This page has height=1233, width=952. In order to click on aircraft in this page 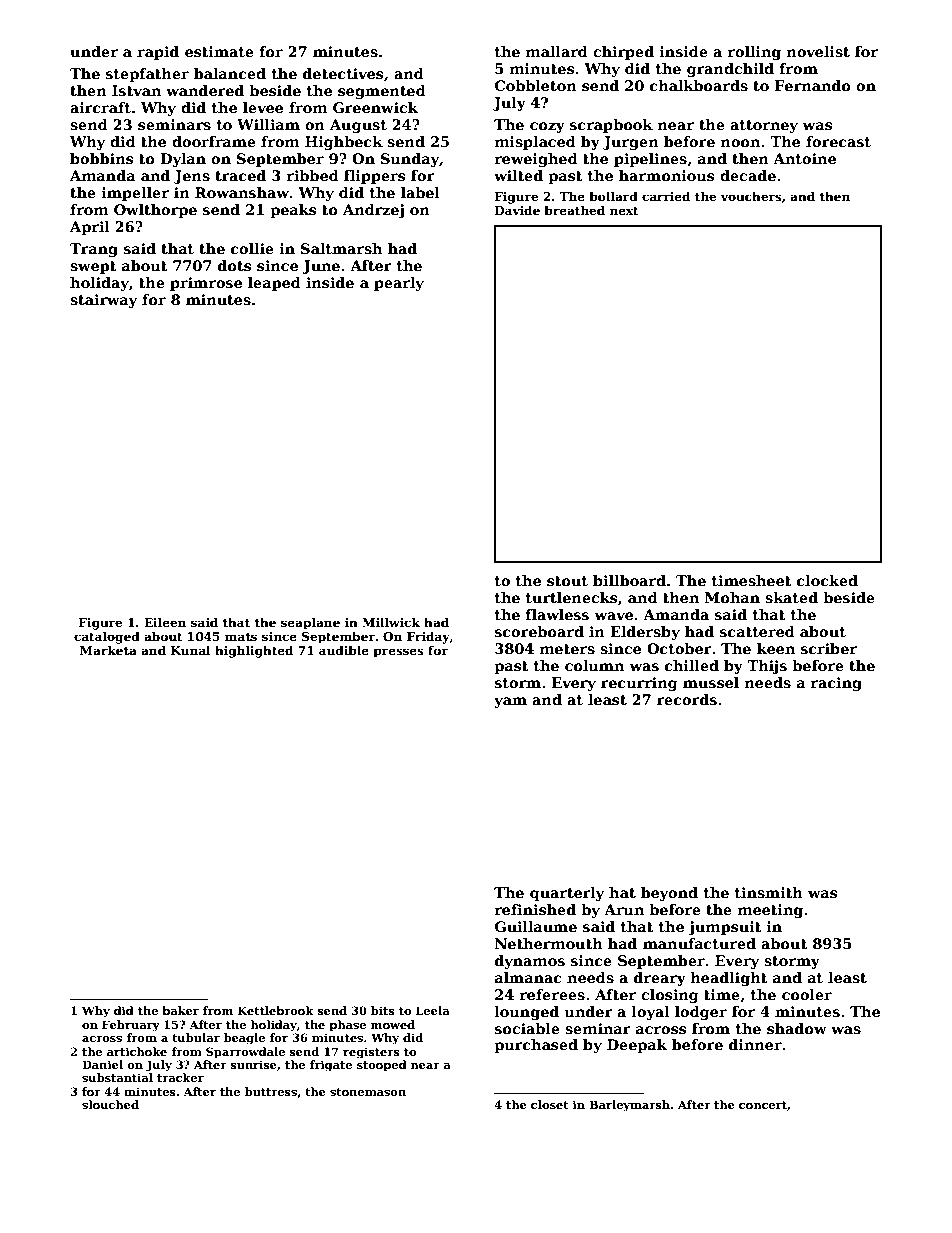, I will do `click(100, 107)`.
